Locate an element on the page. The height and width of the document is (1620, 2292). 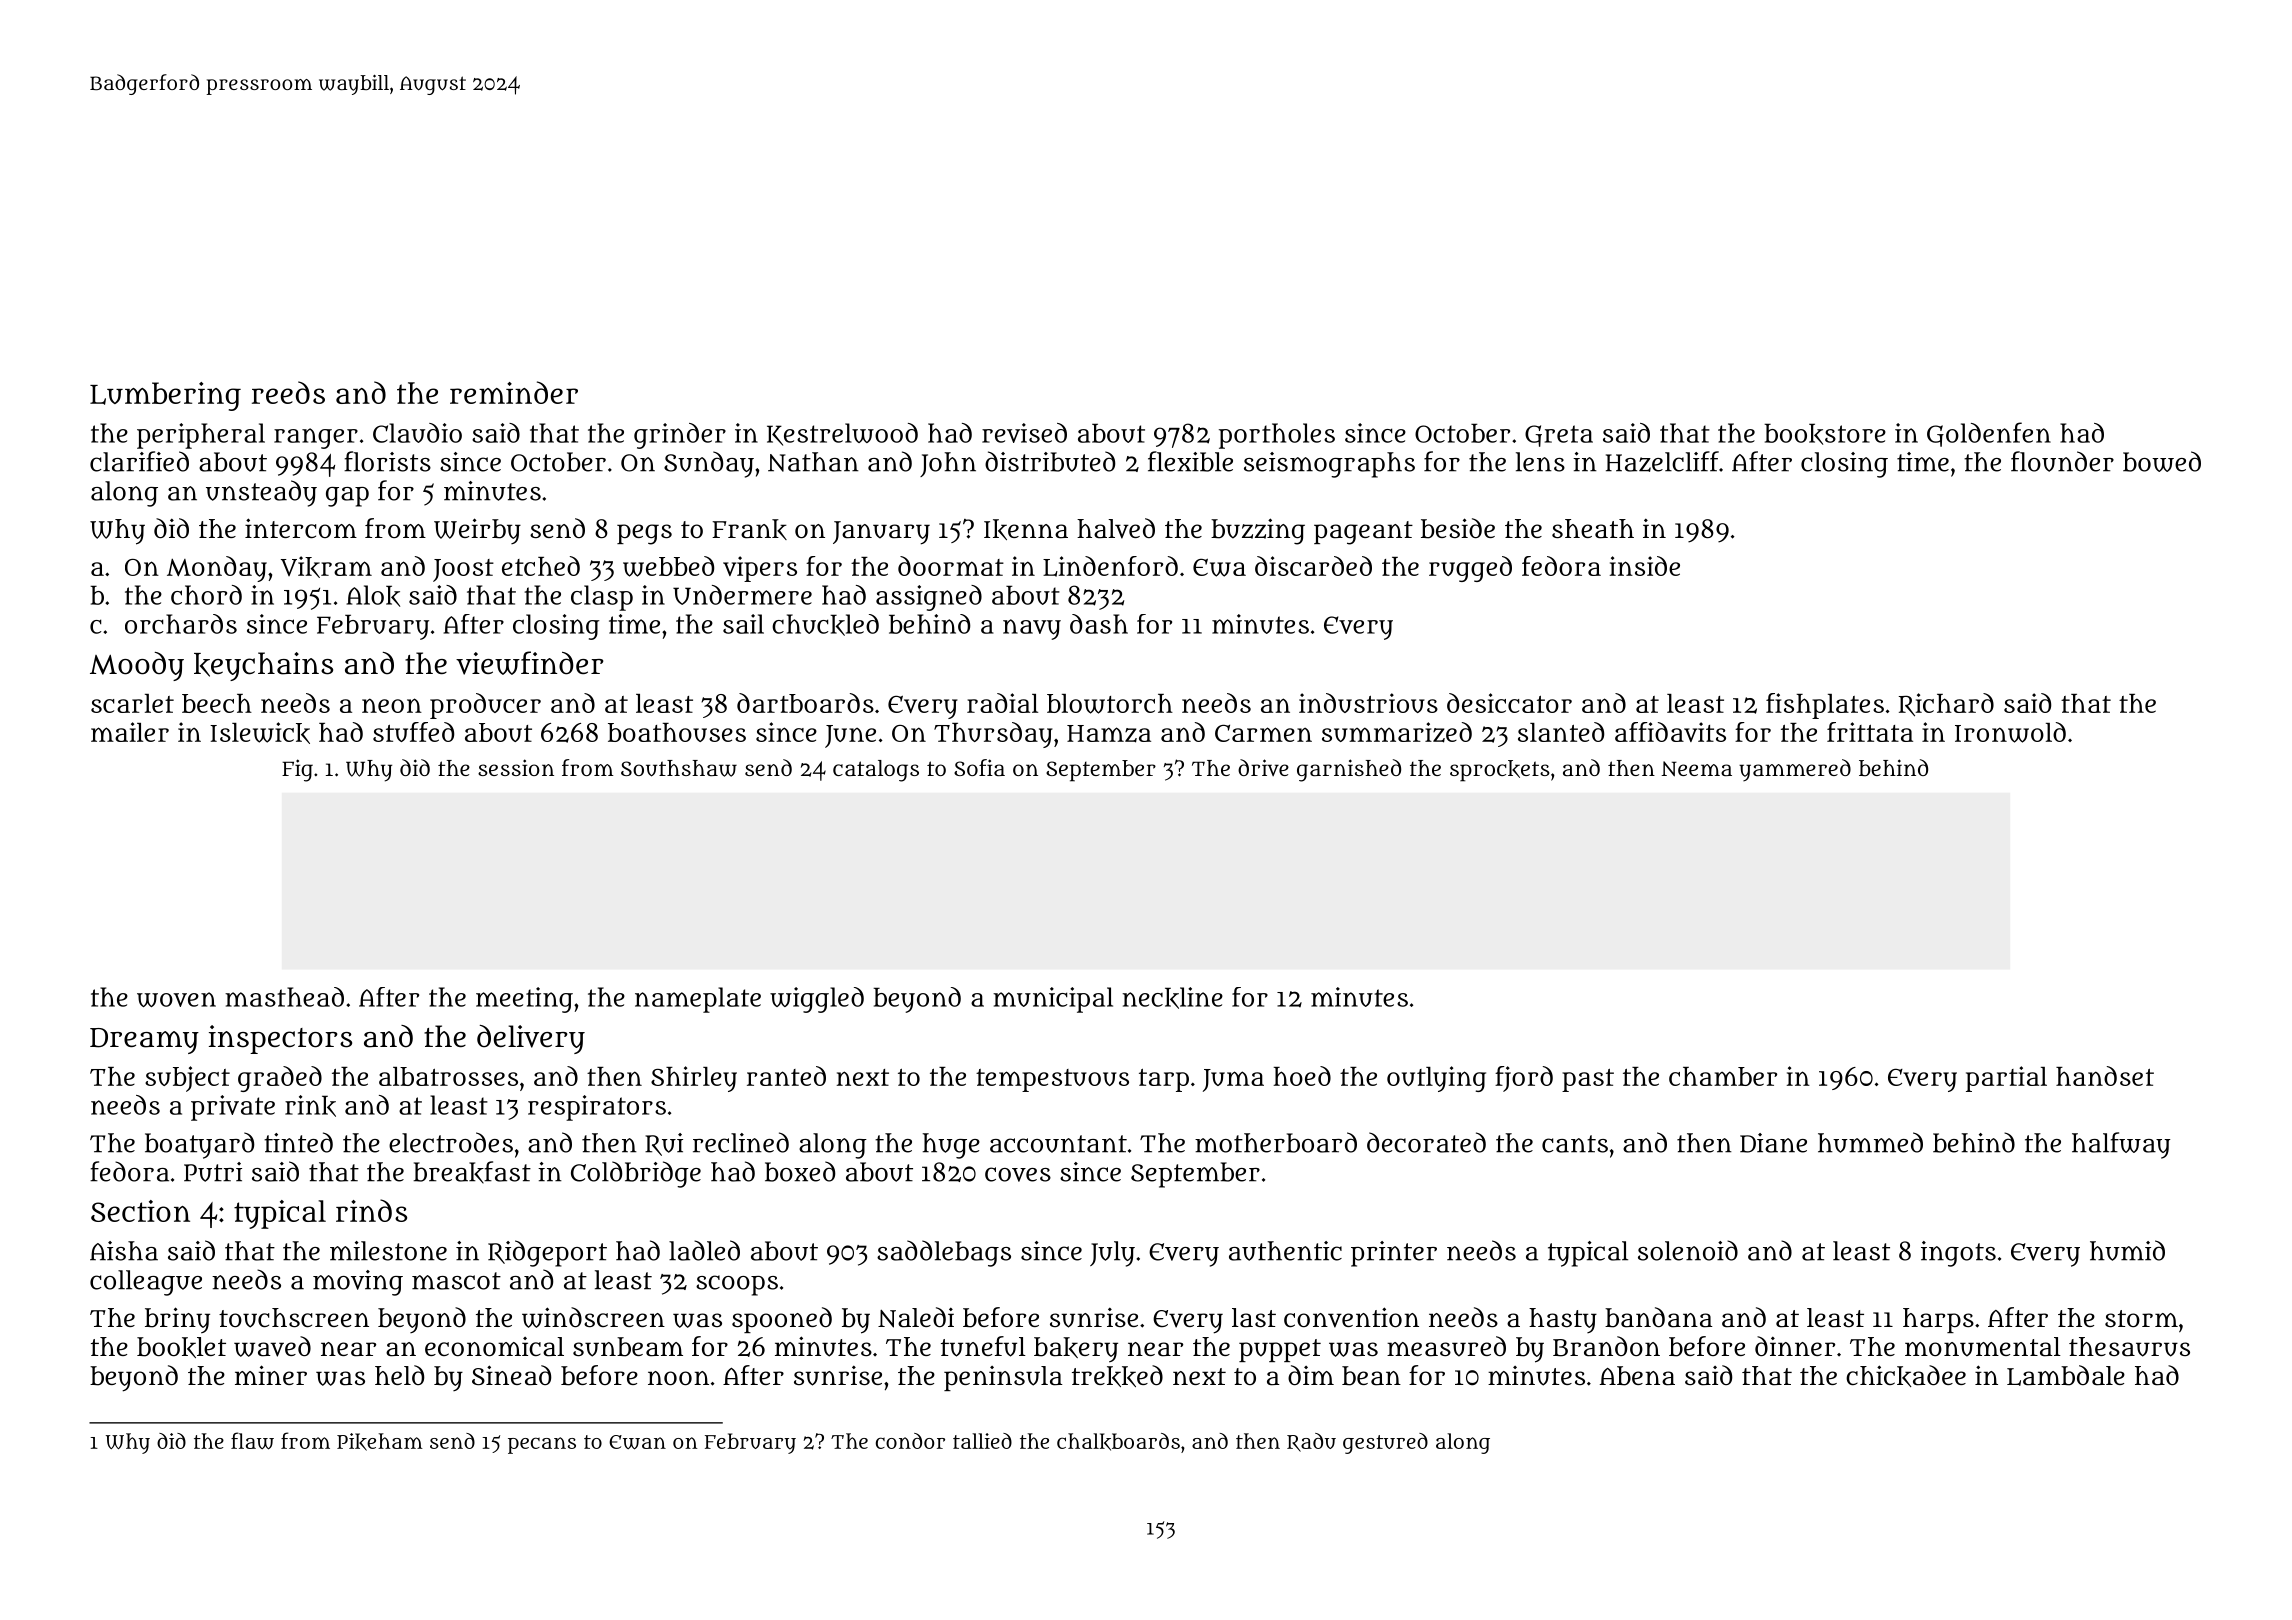
Kestrelwood is located at coordinates (842, 434).
